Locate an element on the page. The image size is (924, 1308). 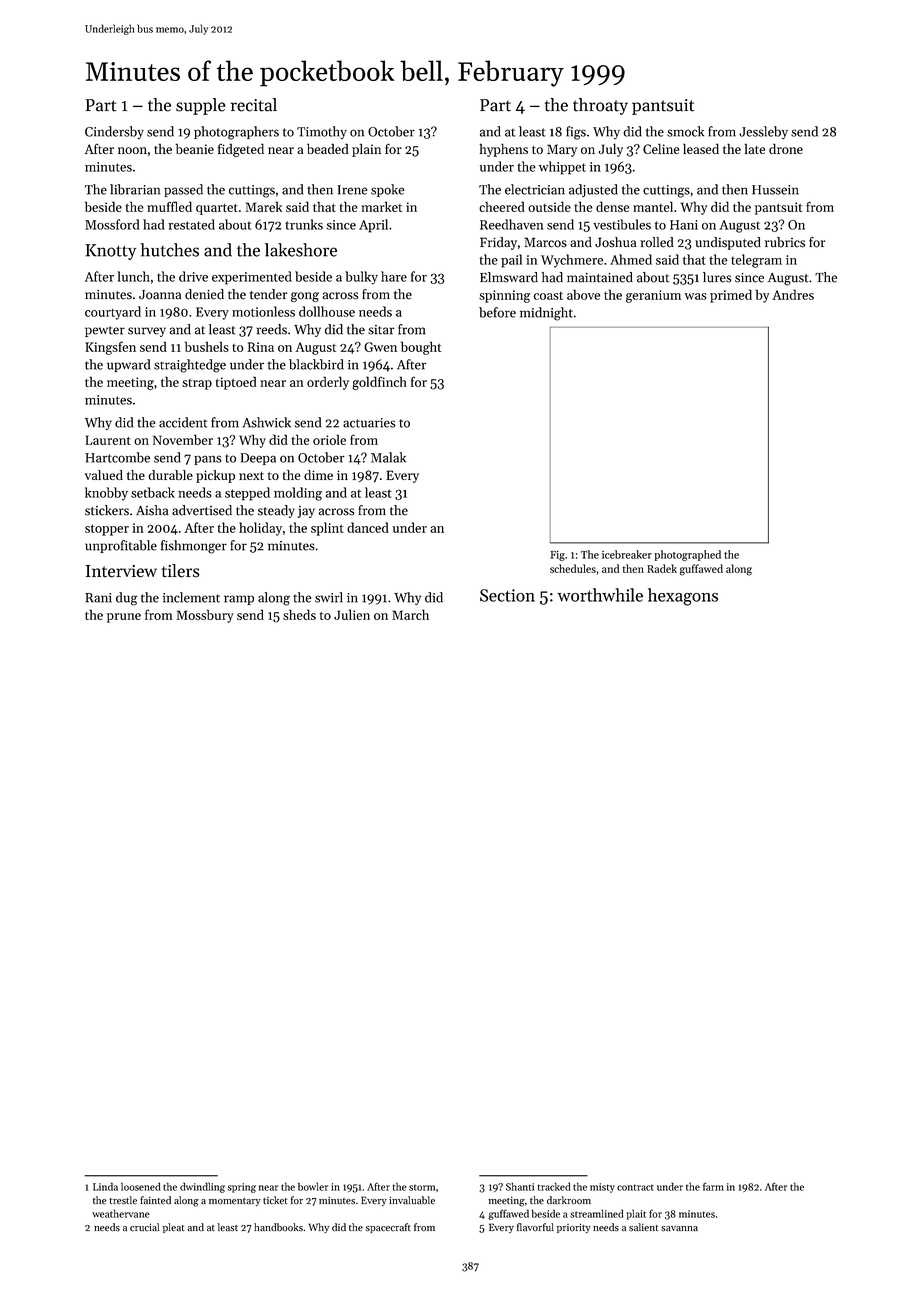
bought is located at coordinates (421, 348).
